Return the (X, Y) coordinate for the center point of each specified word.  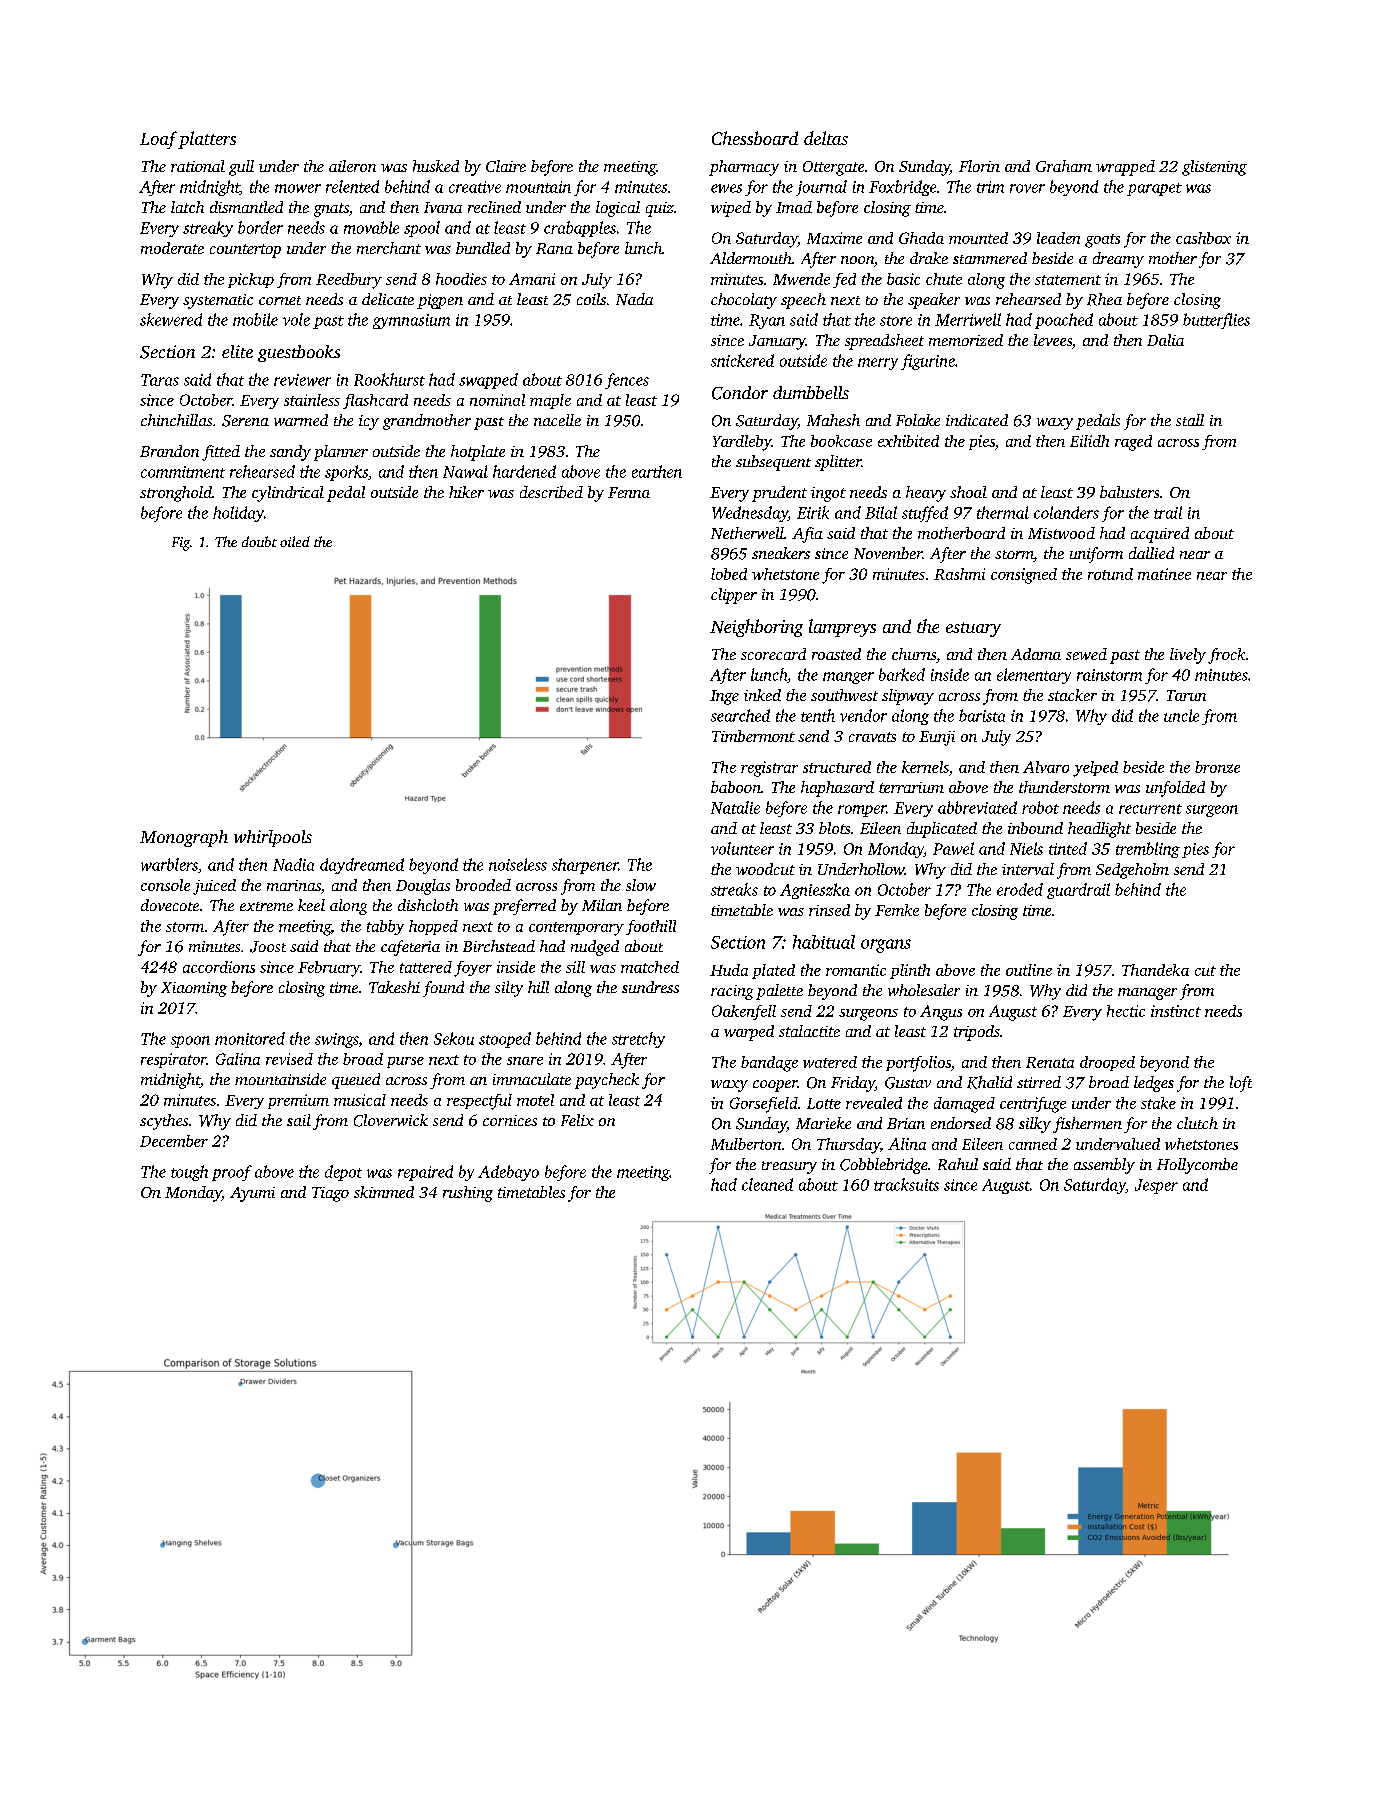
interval (1028, 869)
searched (740, 715)
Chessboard (755, 138)
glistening (1214, 168)
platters (207, 140)
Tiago (330, 1194)
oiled (295, 541)
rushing (468, 1194)
